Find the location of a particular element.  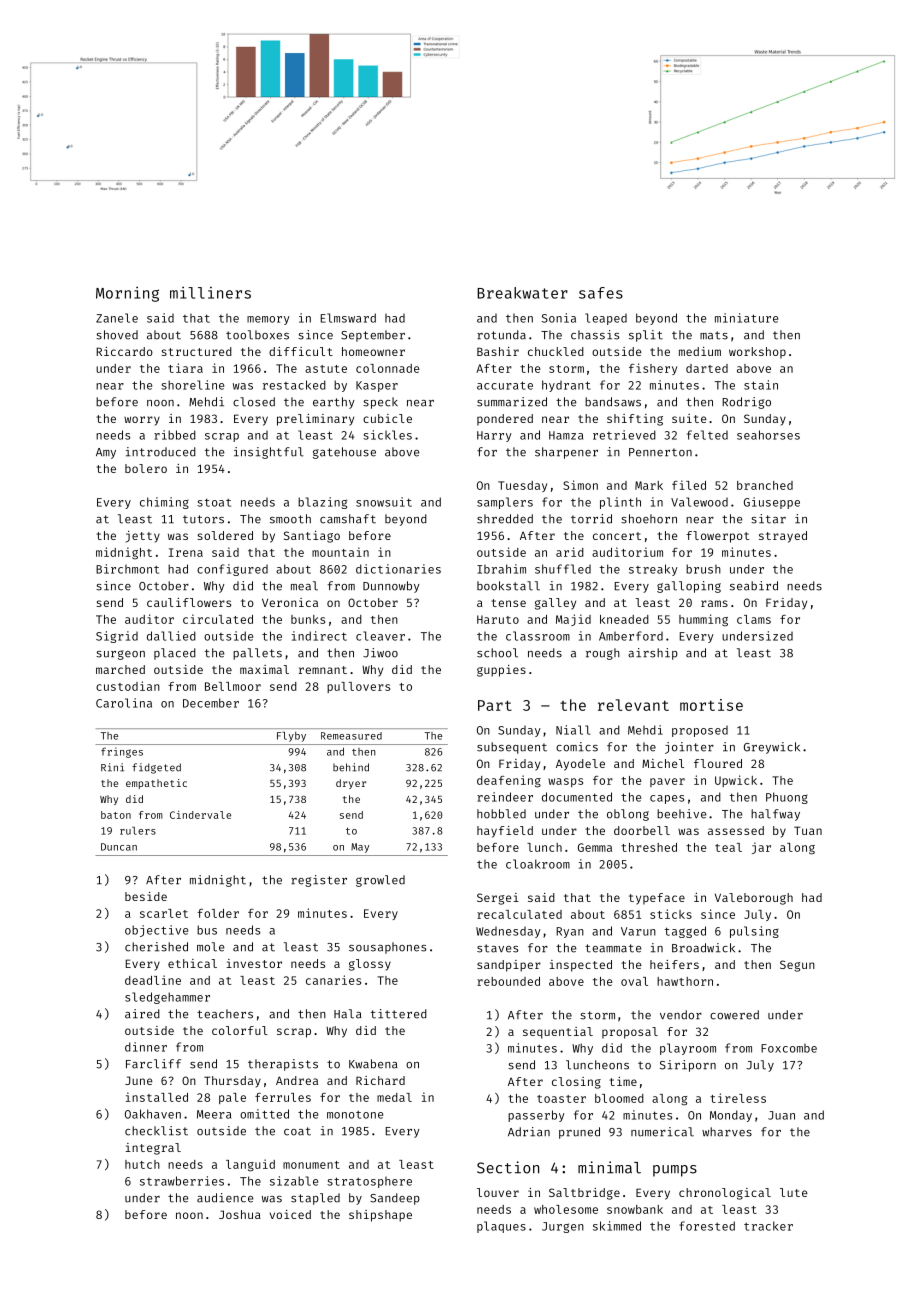

typeface is located at coordinates (657, 899).
